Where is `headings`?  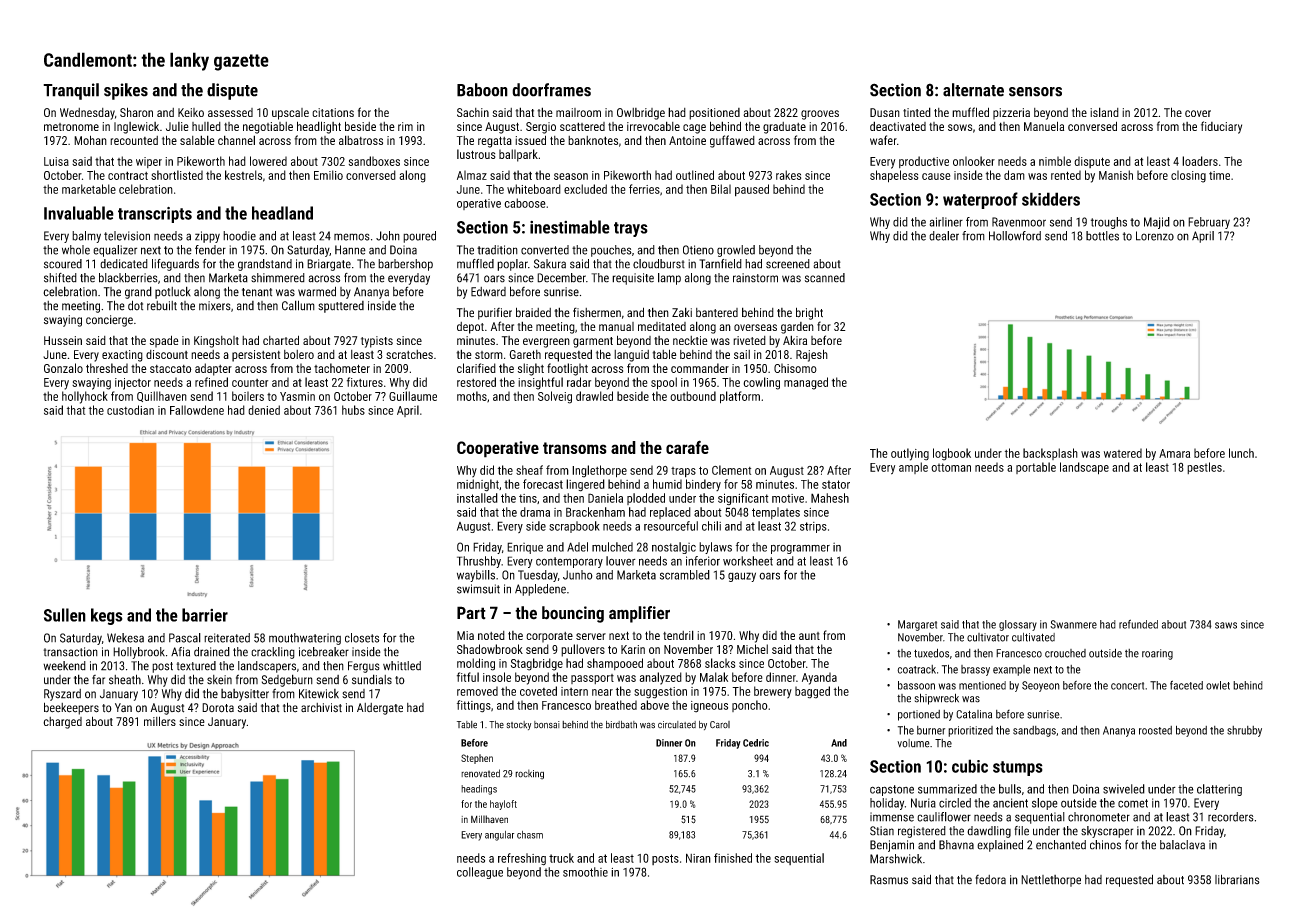
headings is located at coordinates (479, 790).
